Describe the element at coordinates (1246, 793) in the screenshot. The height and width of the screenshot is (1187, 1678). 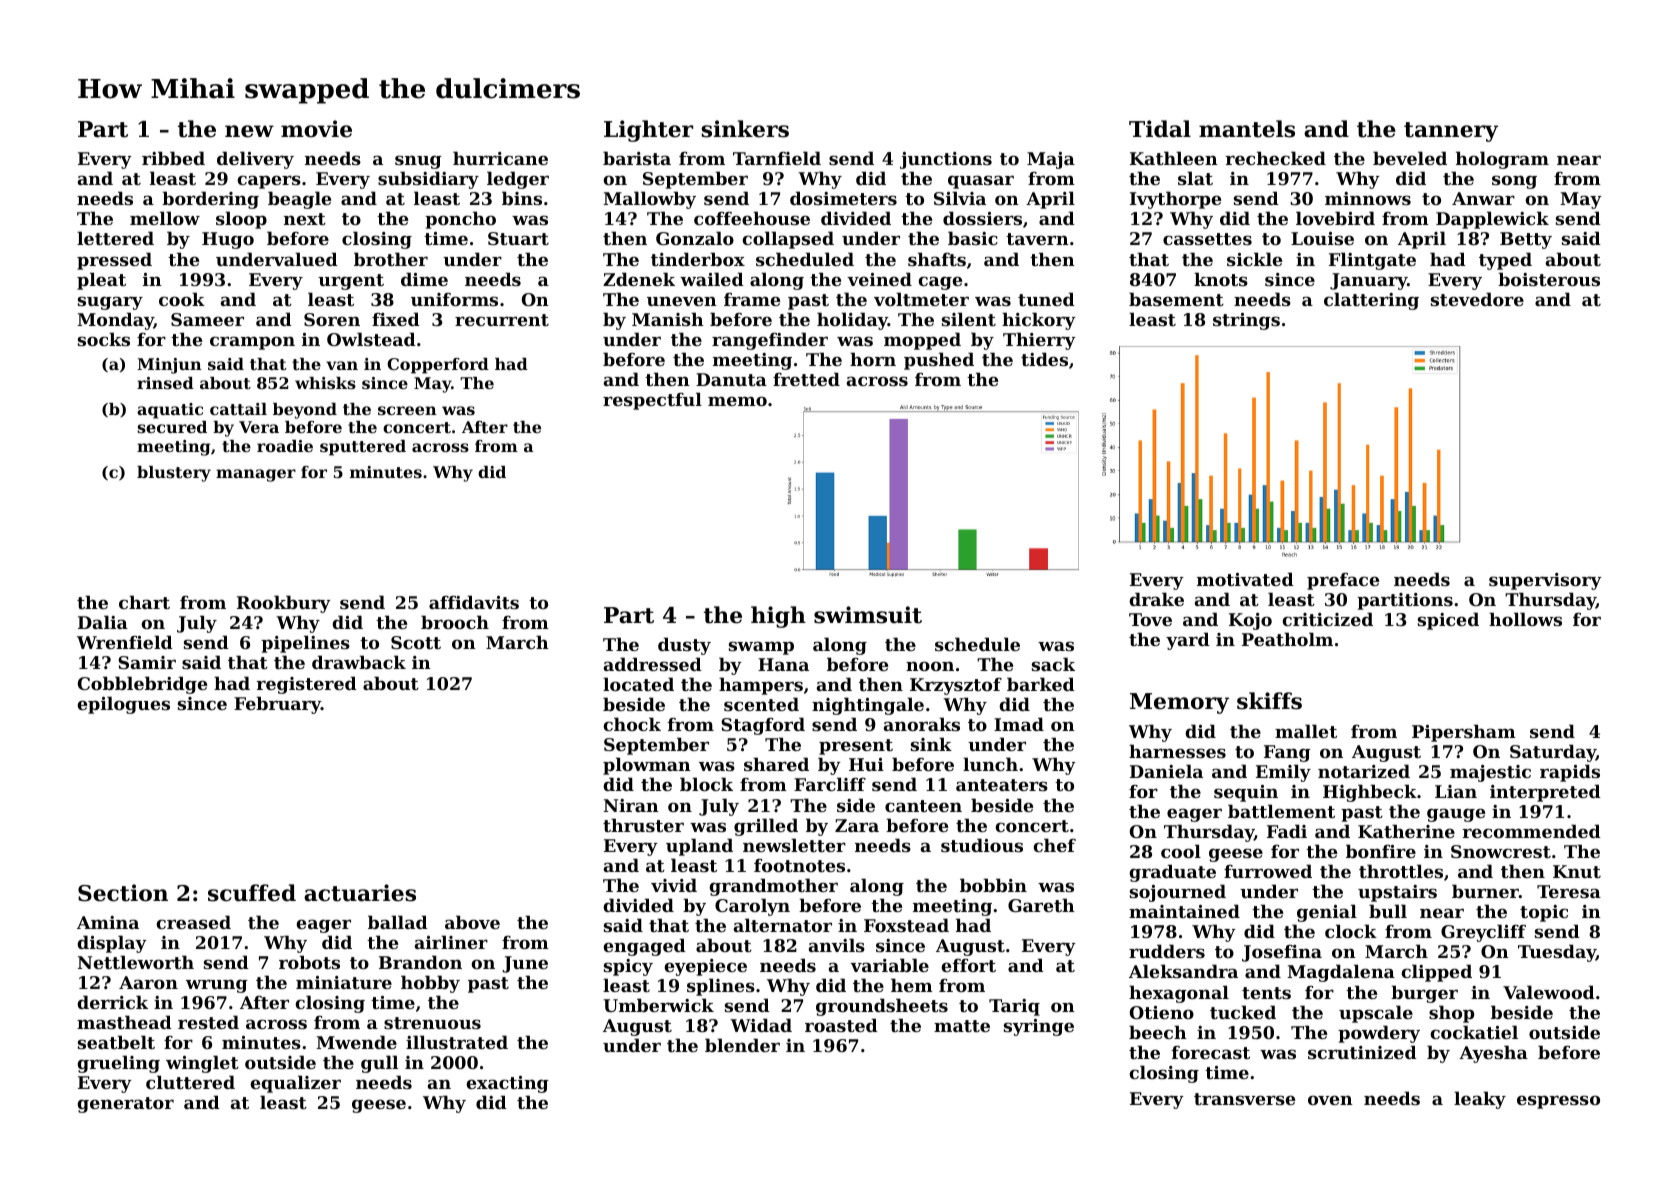
I see `sequin` at that location.
